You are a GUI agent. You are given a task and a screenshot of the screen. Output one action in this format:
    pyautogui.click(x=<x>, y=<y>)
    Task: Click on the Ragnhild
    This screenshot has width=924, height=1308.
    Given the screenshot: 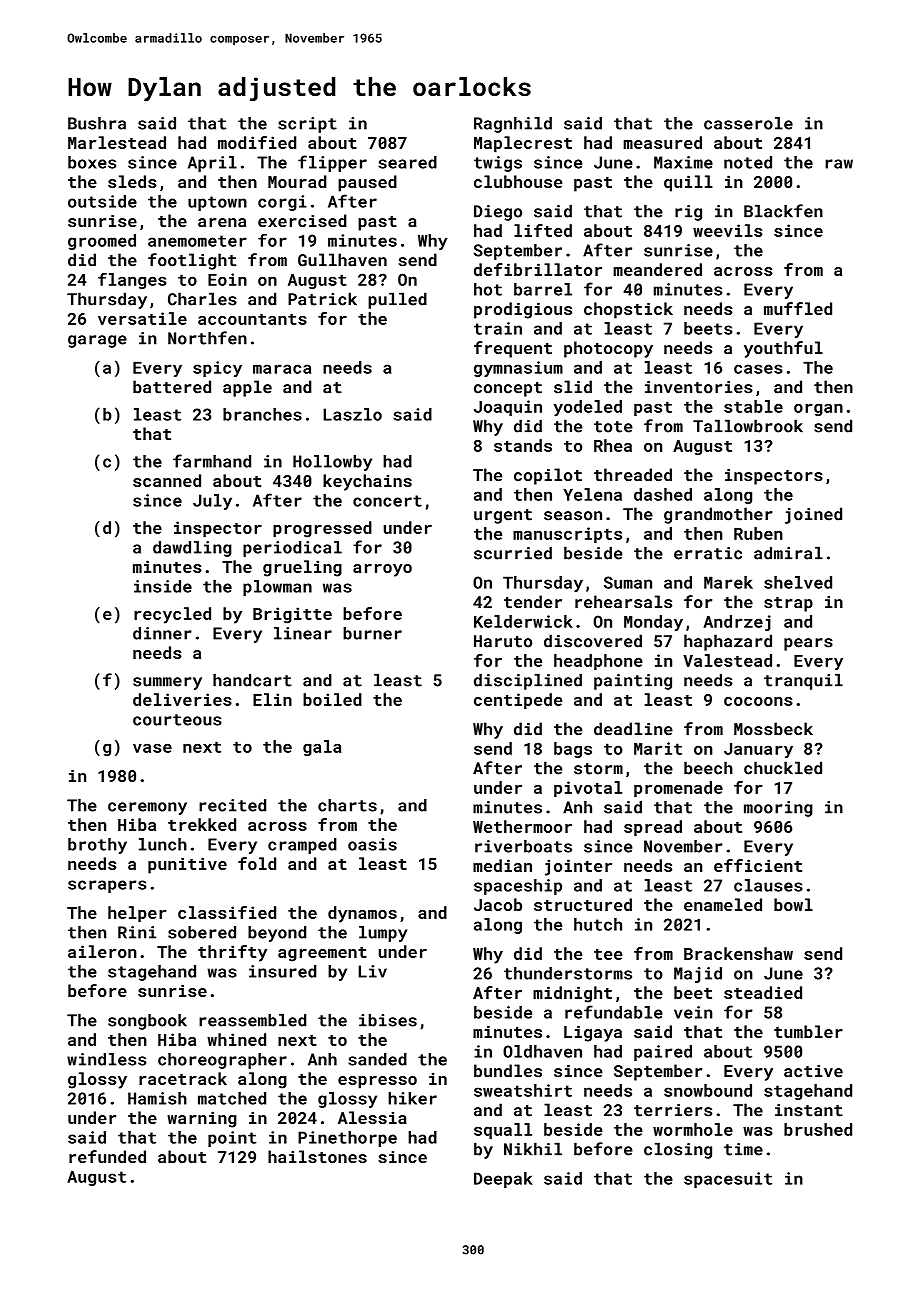 What is the action you would take?
    pyautogui.click(x=513, y=125)
